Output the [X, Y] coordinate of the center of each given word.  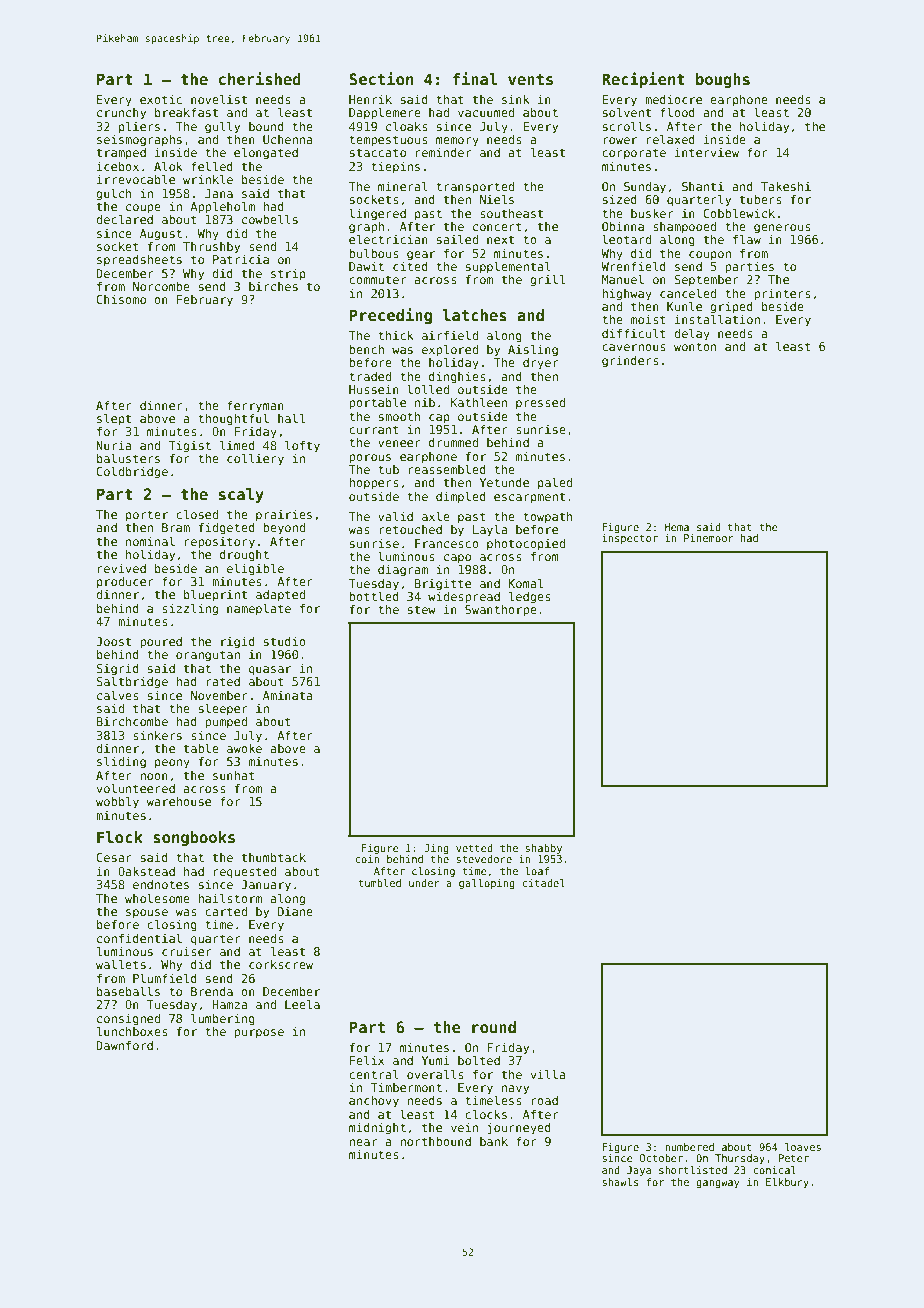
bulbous [374, 253]
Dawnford [124, 1045]
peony [172, 764]
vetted [474, 848]
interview [707, 152]
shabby [543, 849]
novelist [219, 99]
